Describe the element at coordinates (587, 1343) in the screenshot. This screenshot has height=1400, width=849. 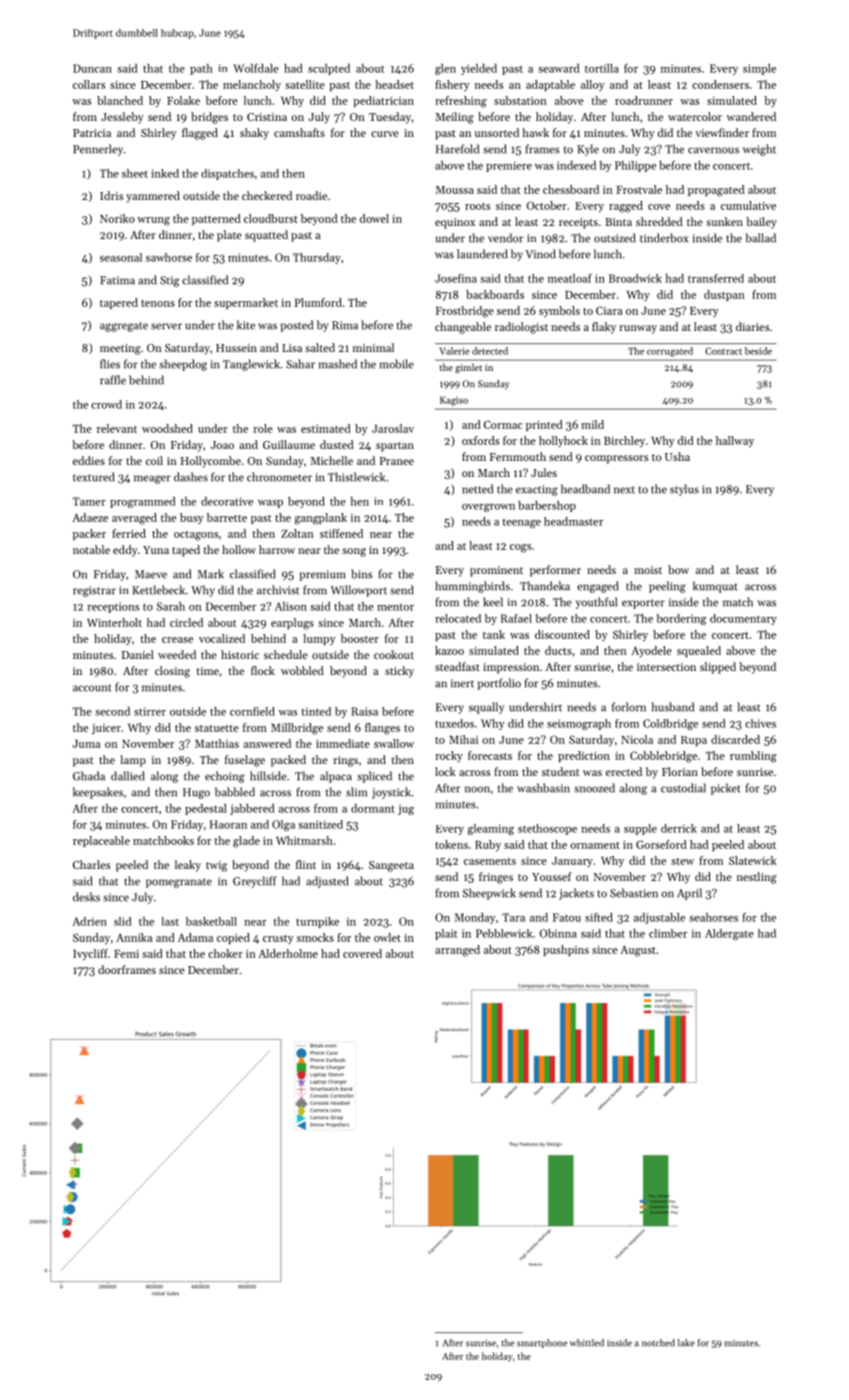
I see `whittled` at that location.
